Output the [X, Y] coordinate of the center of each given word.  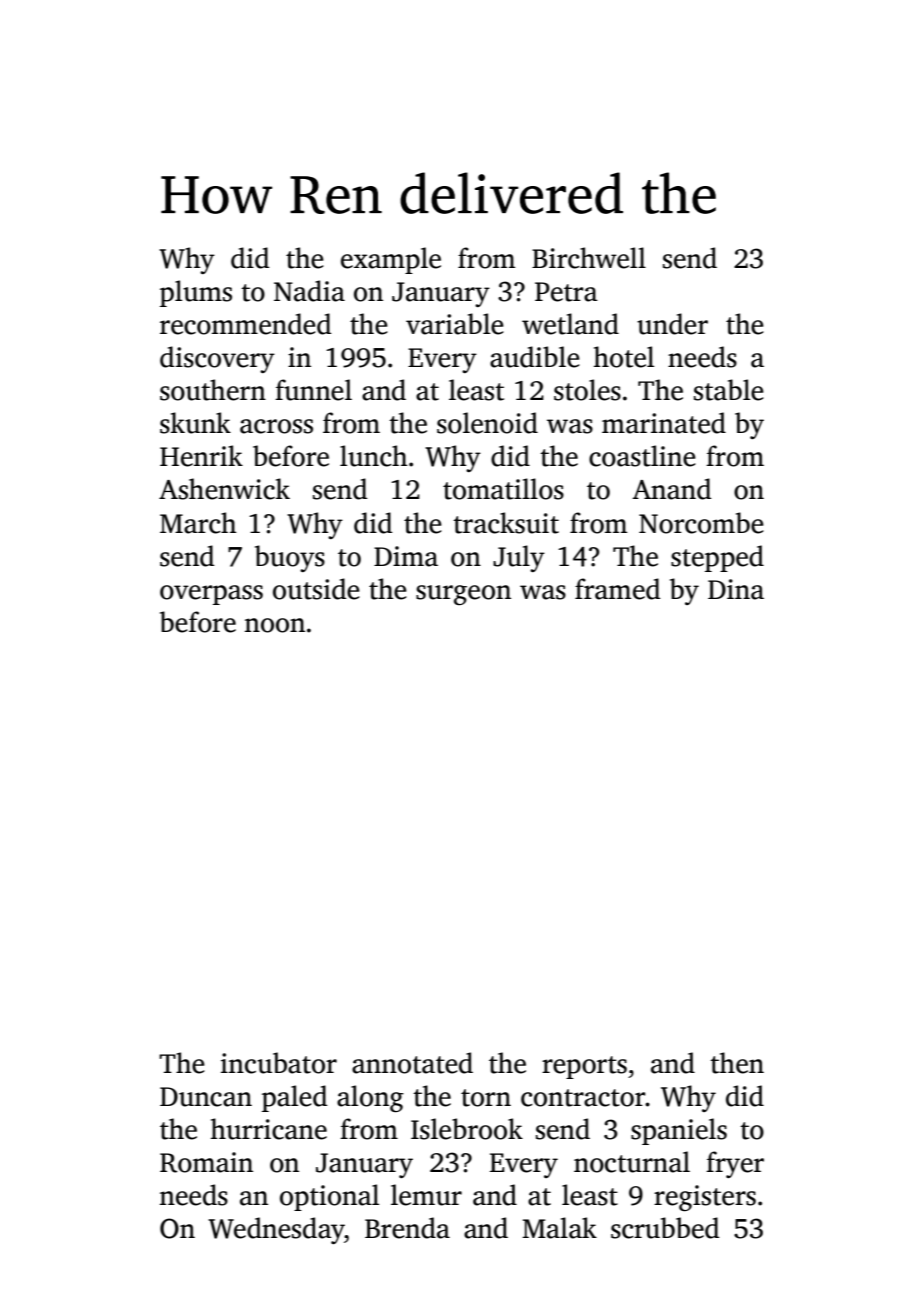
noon [275, 625]
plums [196, 293]
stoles [587, 390]
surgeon [463, 595]
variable [455, 324]
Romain [206, 1162]
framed [617, 589]
